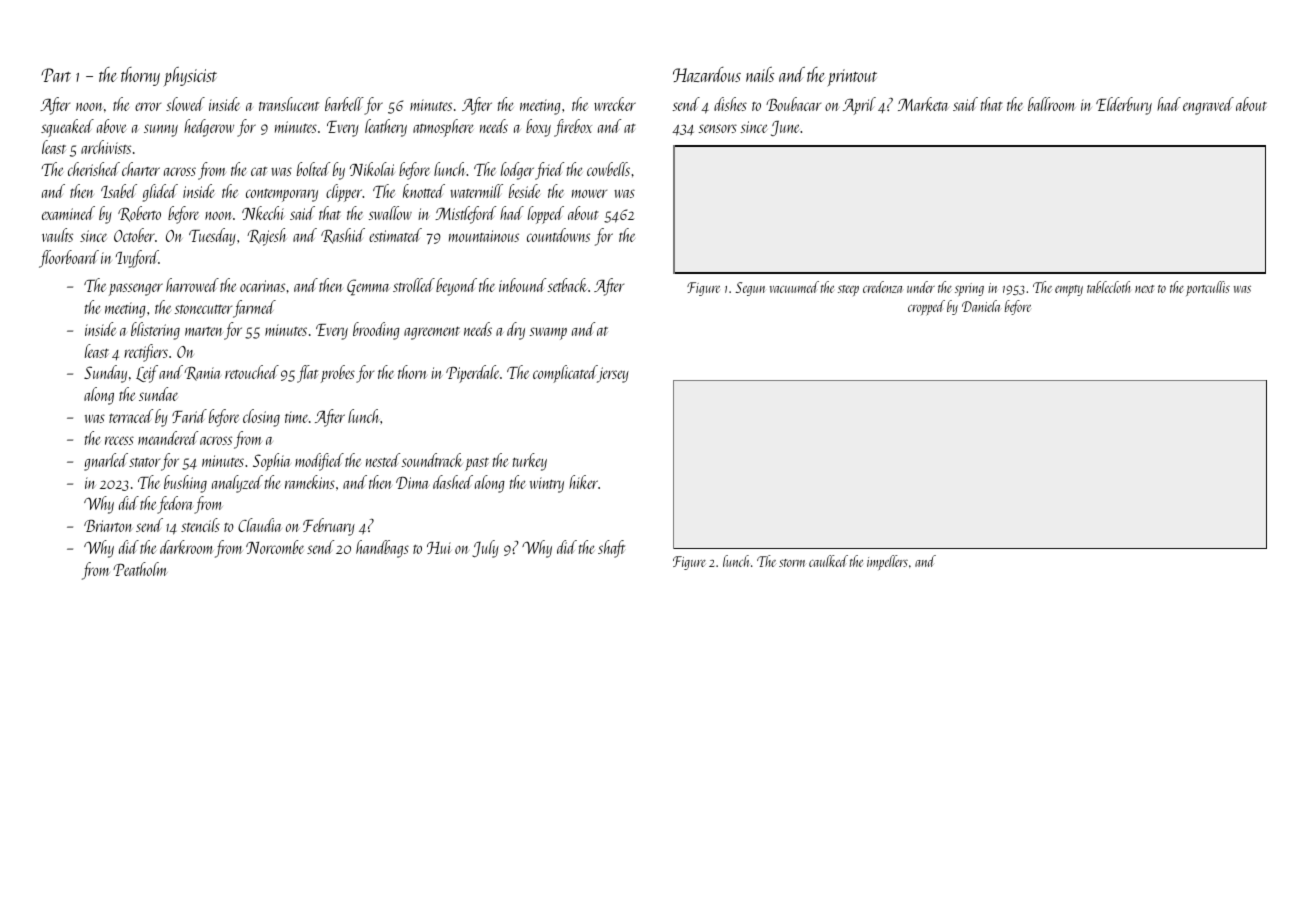 The width and height of the screenshot is (1308, 924). What do you see at coordinates (760, 74) in the screenshot?
I see `nails` at bounding box center [760, 74].
